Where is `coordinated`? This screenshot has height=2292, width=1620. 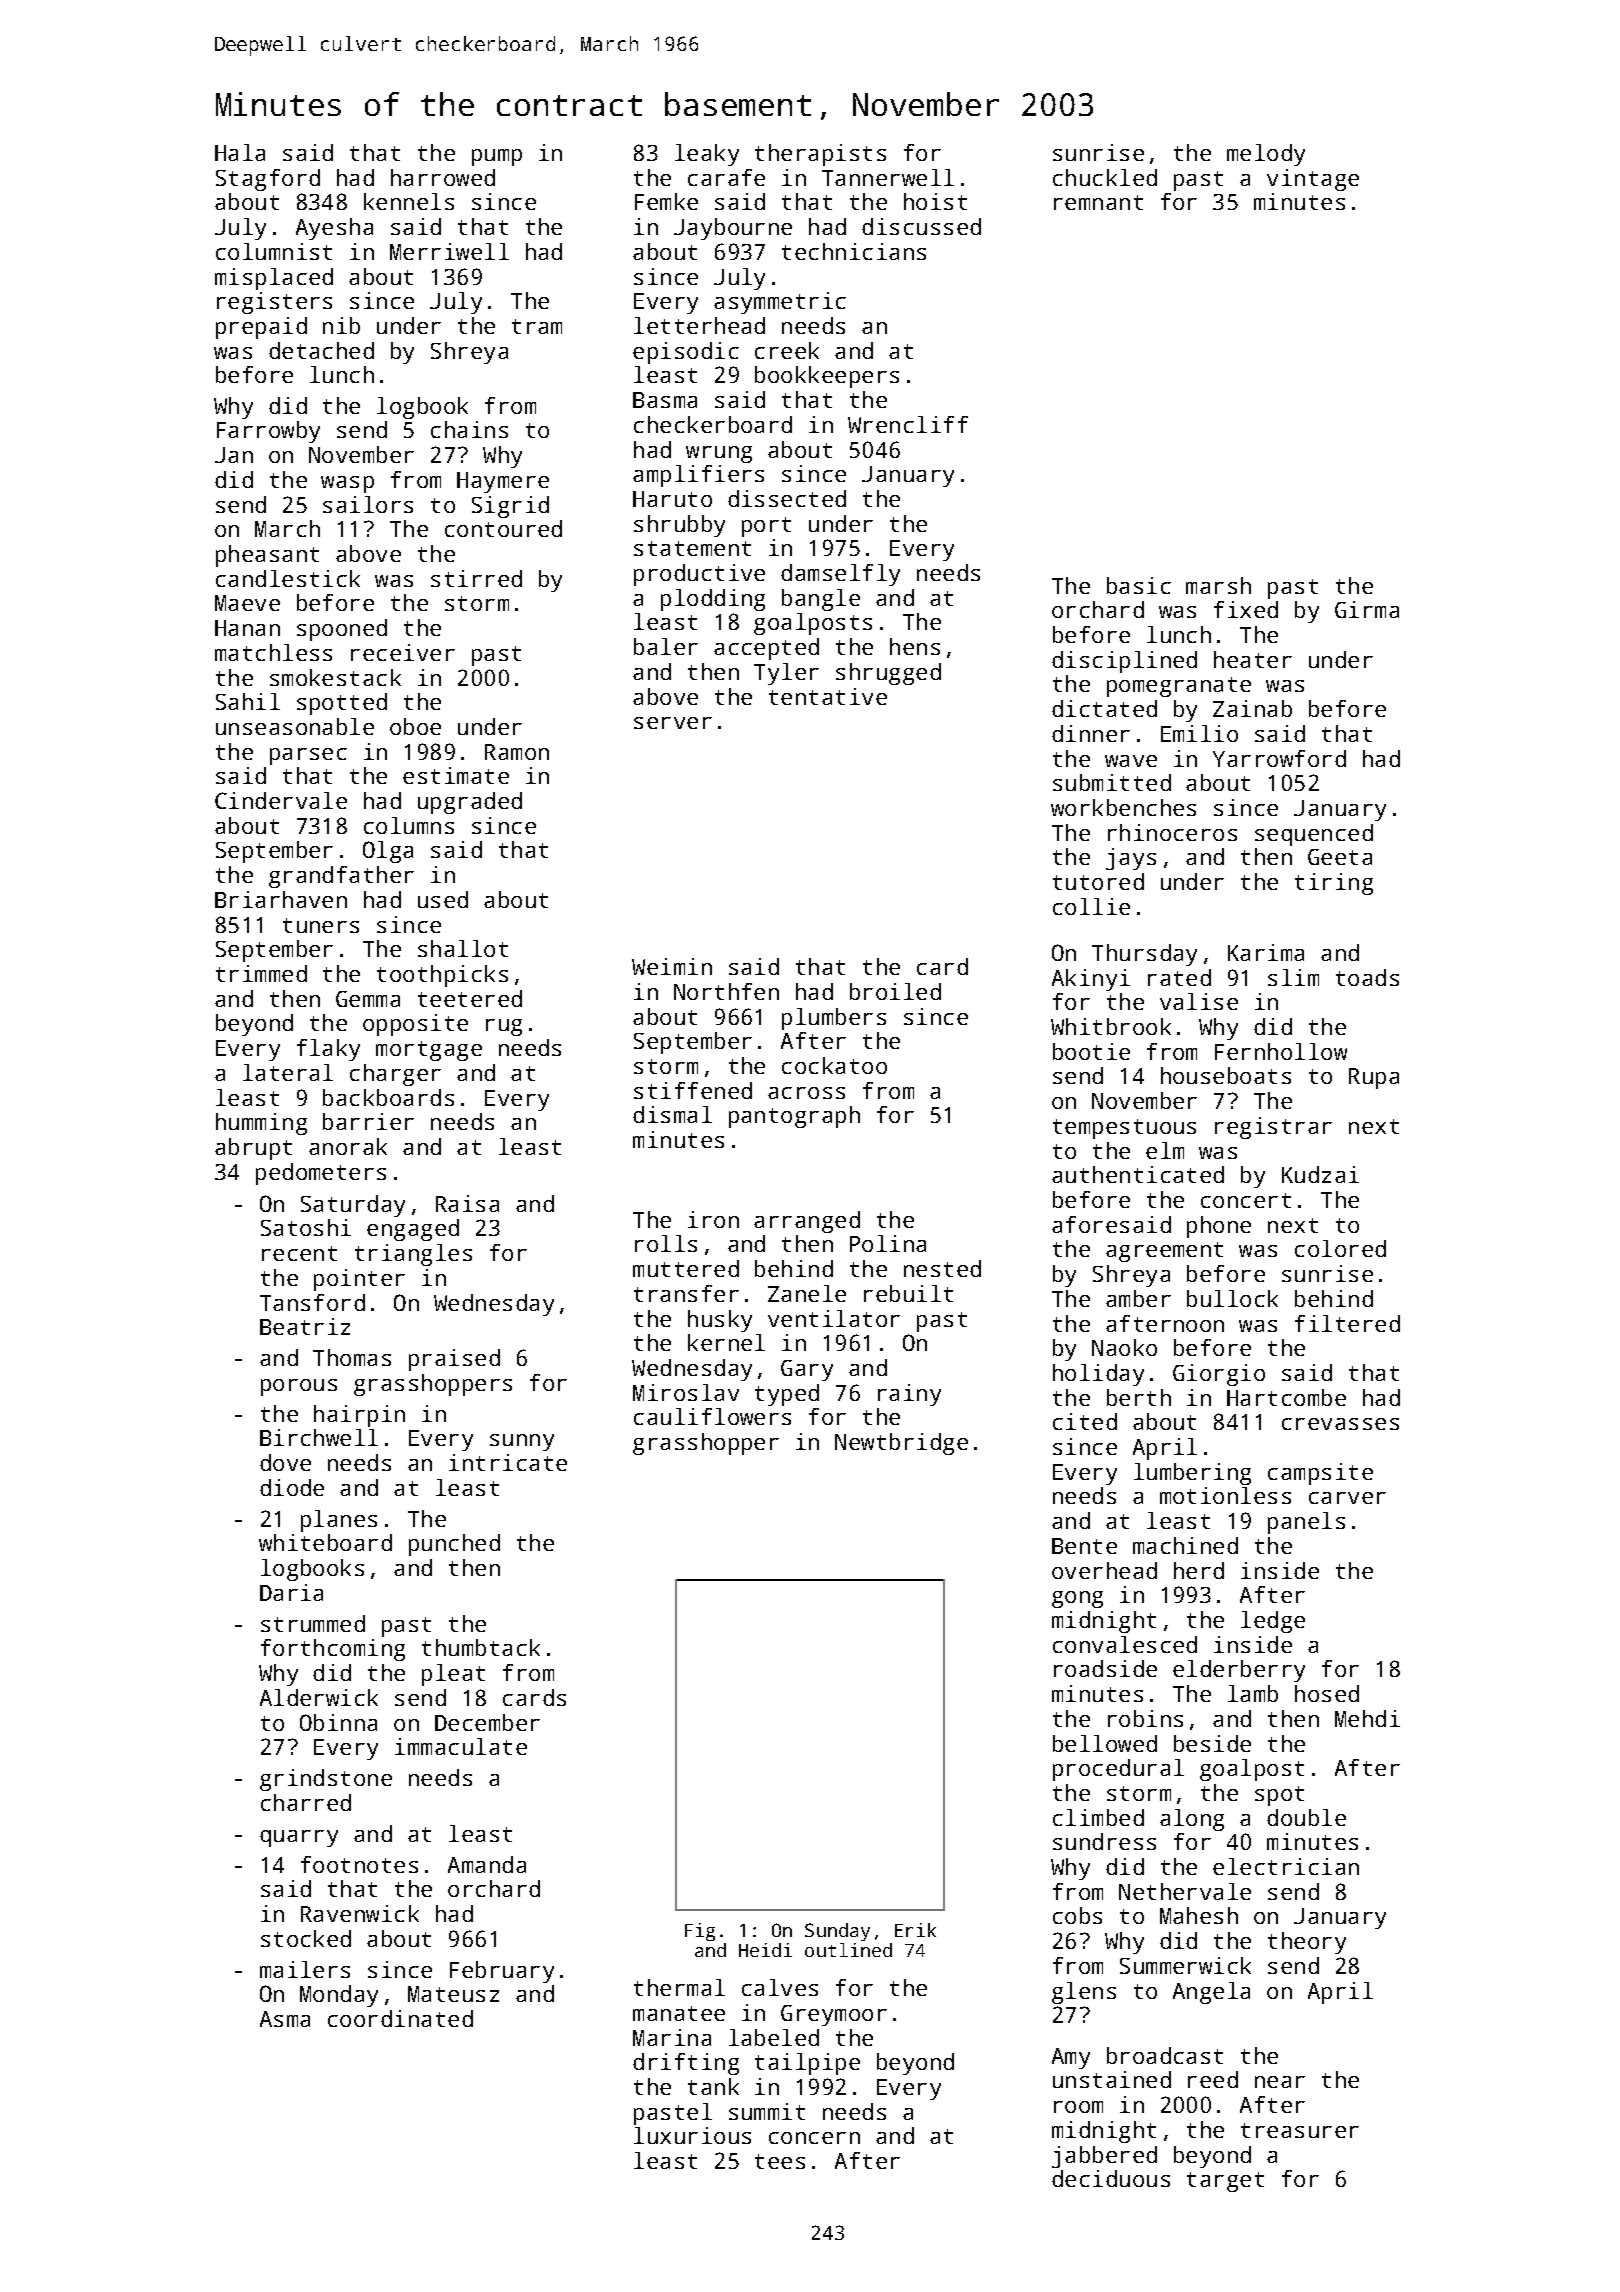
coordinated is located at coordinates (400, 2018).
